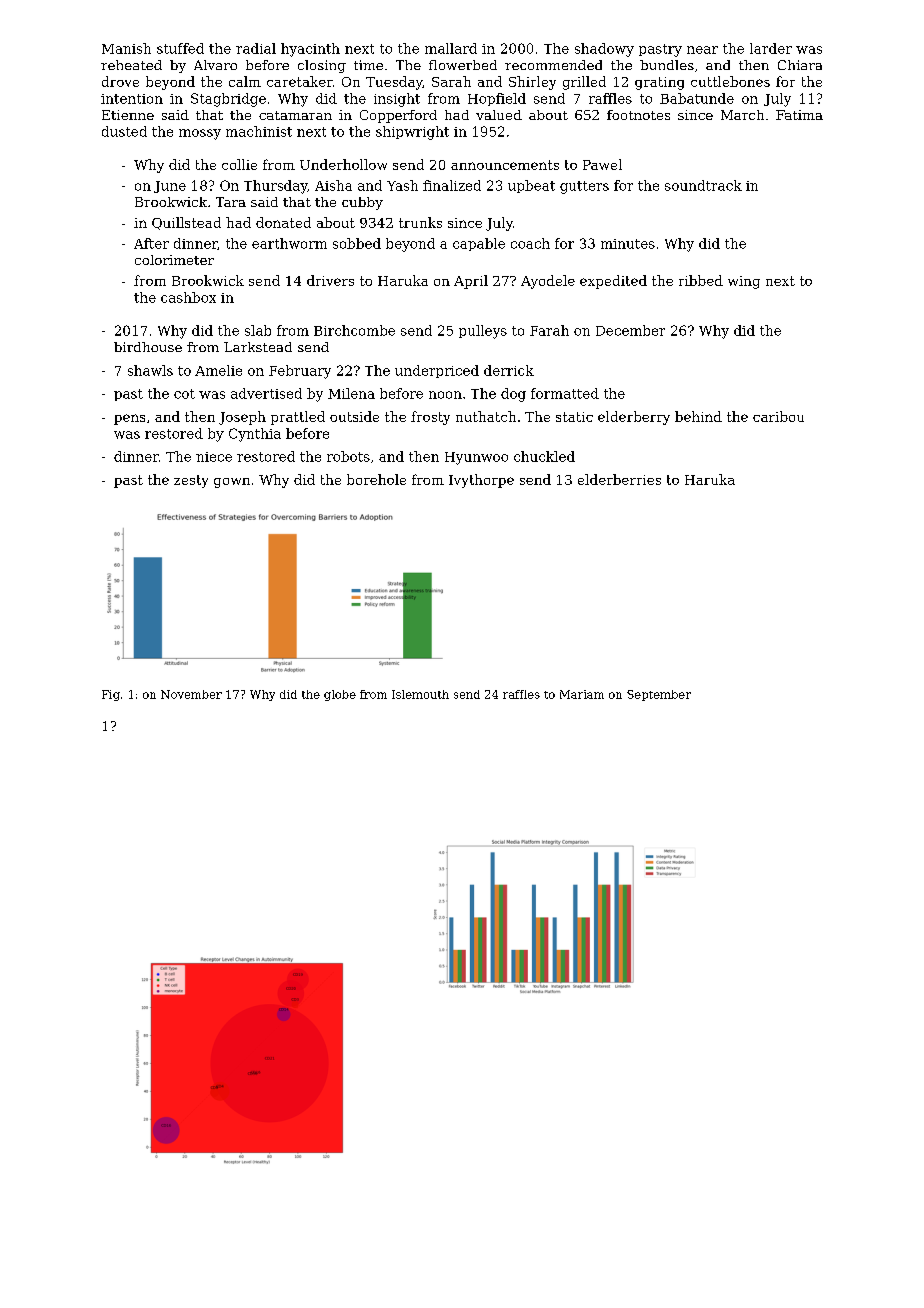 This page has width=924, height=1308. Describe the element at coordinates (376, 479) in the page. I see `borehole` at that location.
